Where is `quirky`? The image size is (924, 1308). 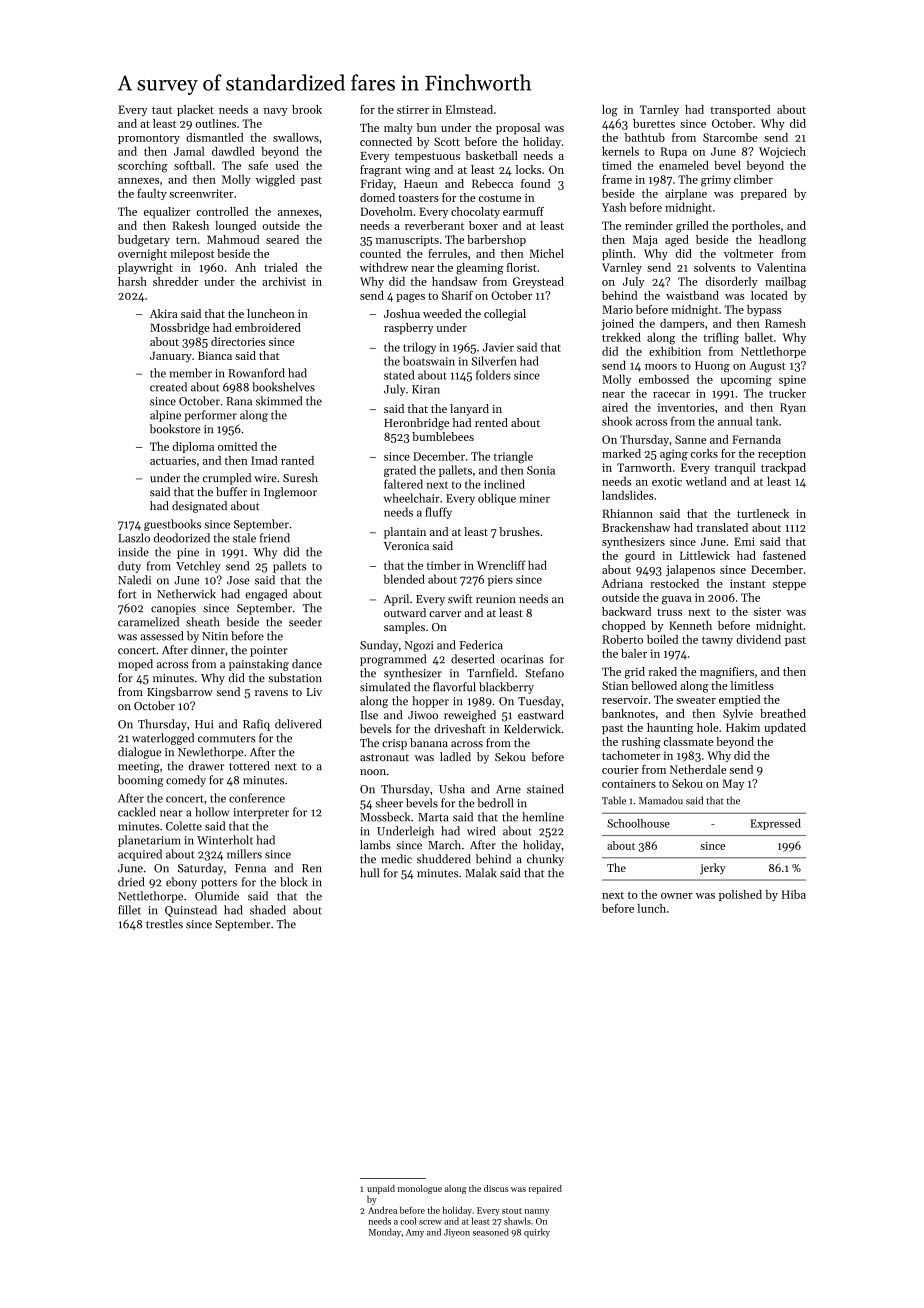
quirky is located at coordinates (537, 1233).
